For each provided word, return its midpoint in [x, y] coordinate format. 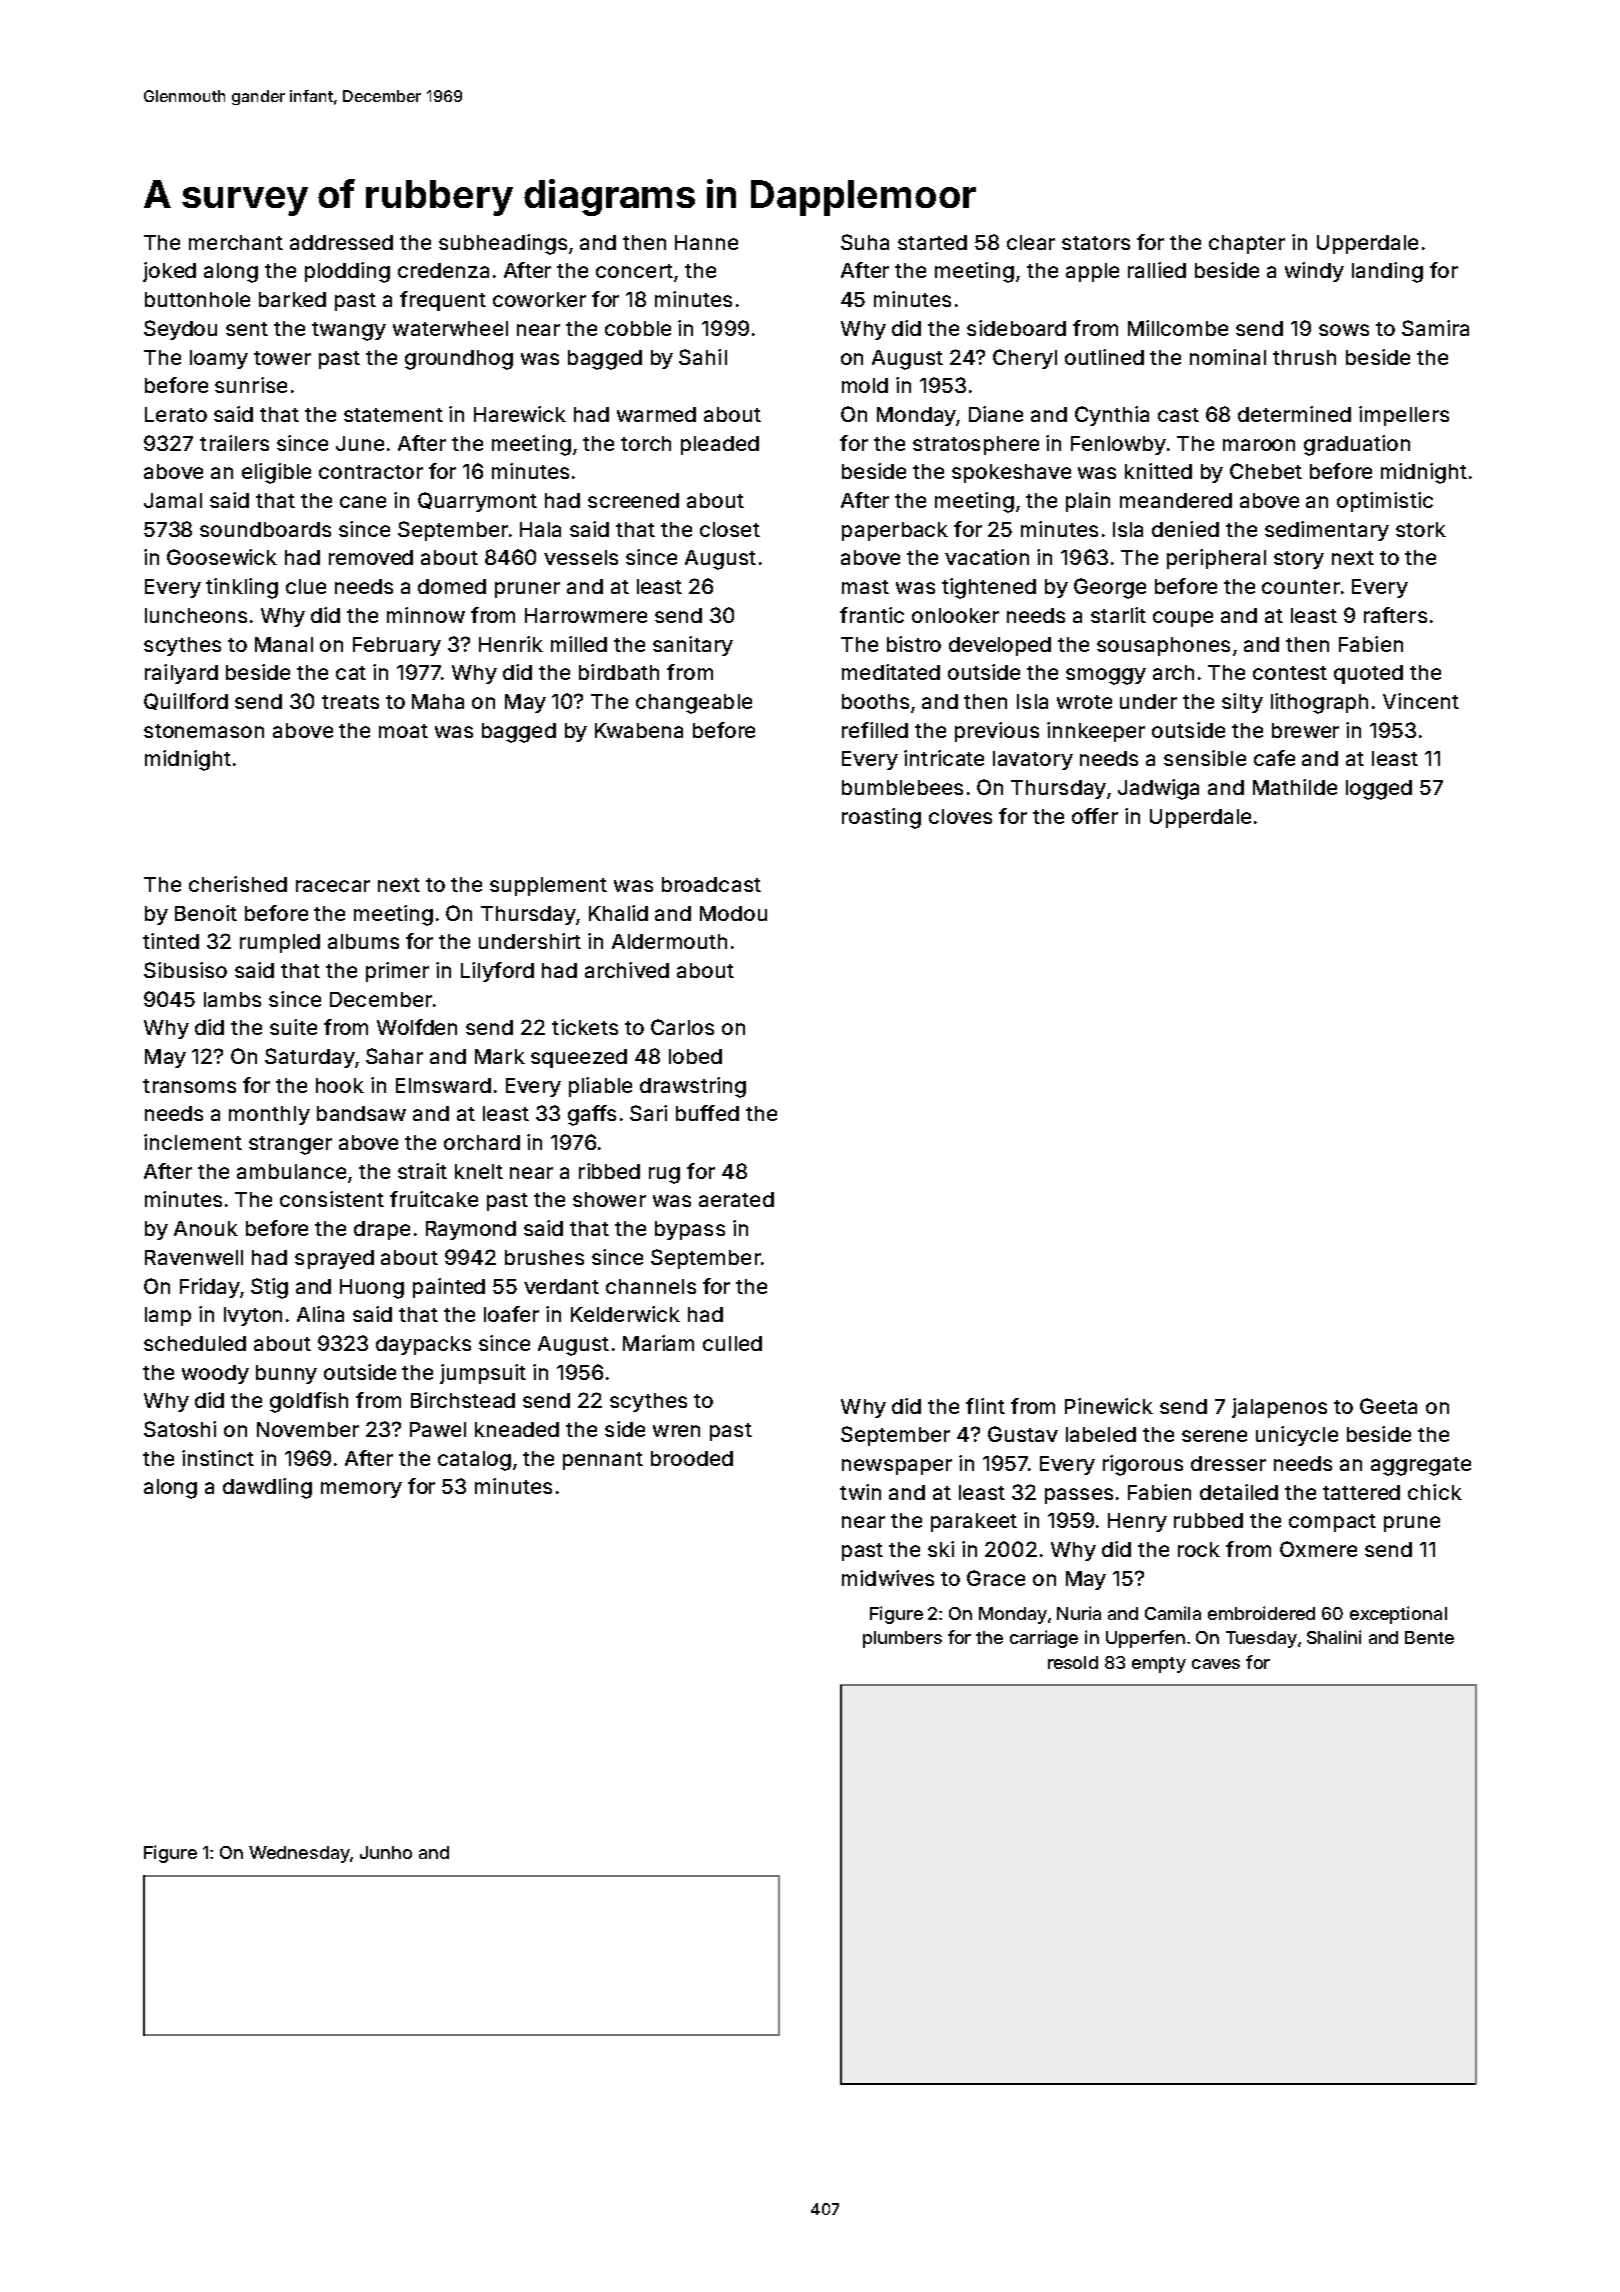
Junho [386, 1852]
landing [1387, 272]
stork [1421, 529]
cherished [238, 884]
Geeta [1388, 1406]
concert [634, 271]
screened [633, 500]
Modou [733, 913]
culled [732, 1343]
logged [1379, 790]
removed [371, 557]
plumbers [902, 1639]
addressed [341, 242]
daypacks [423, 1345]
